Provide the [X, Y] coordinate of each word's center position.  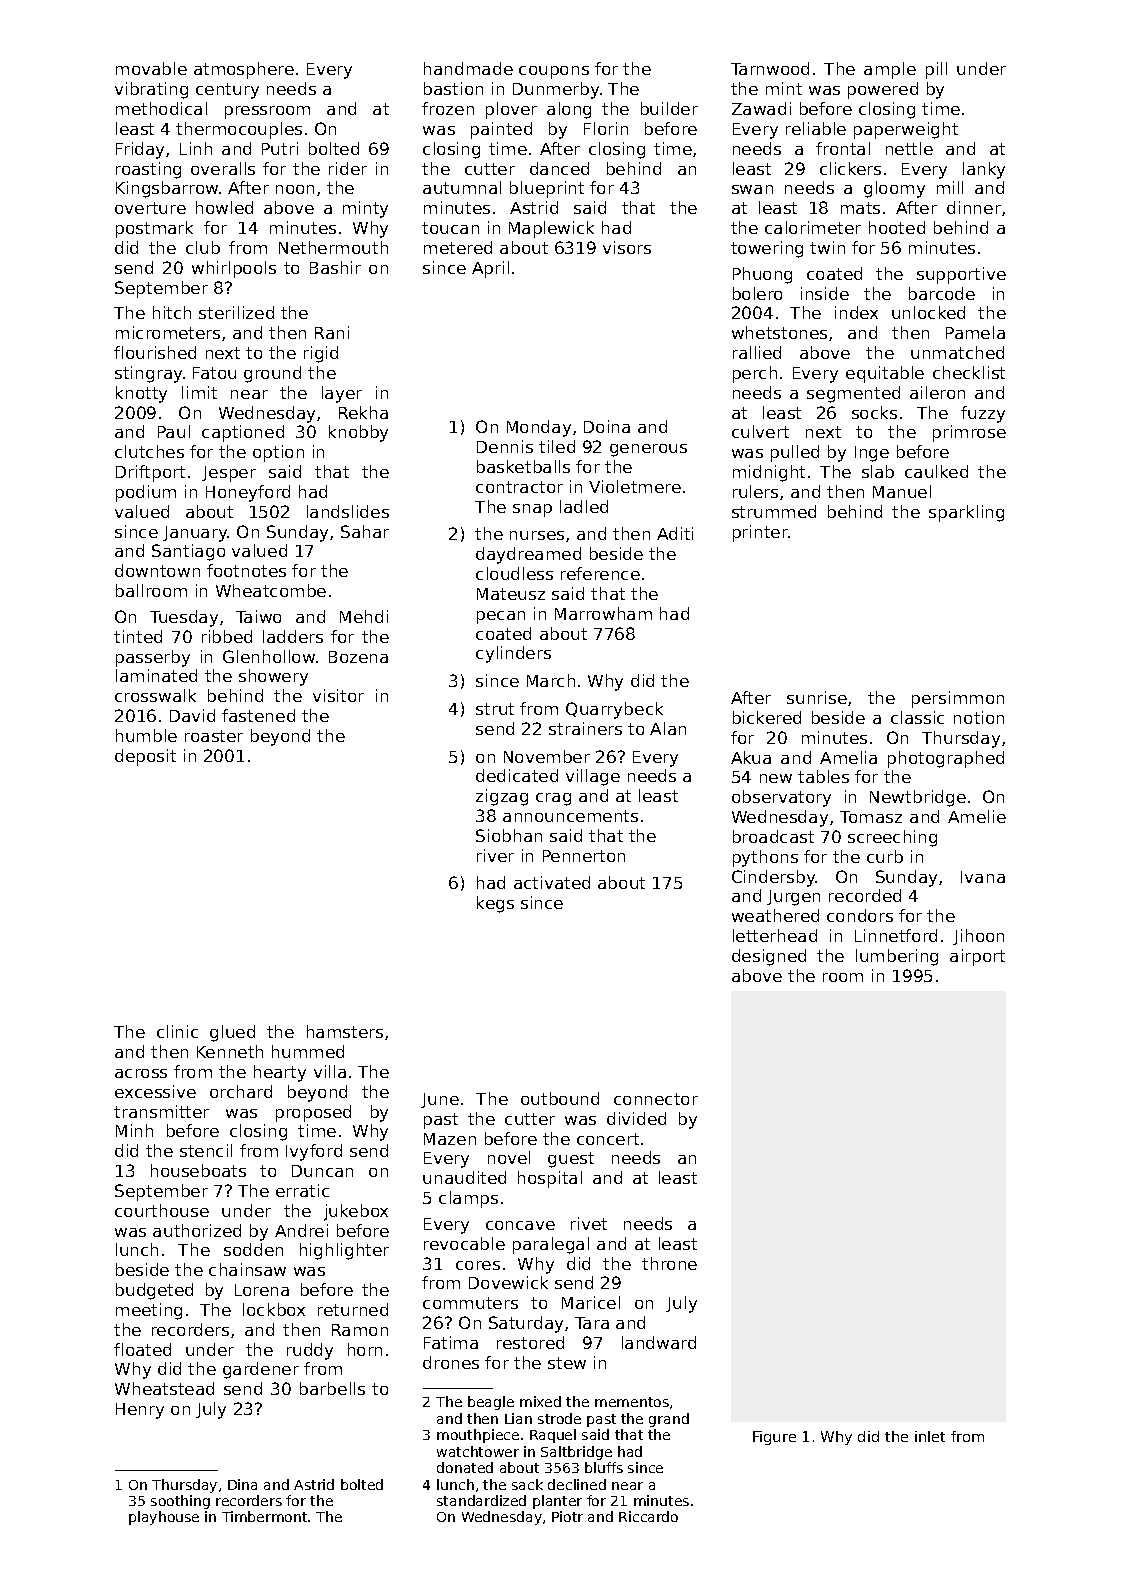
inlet [930, 1436]
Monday [539, 428]
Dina [242, 1484]
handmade [468, 68]
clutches [149, 451]
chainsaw [247, 1269]
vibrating [151, 90]
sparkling [966, 513]
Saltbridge [576, 1453]
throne [669, 1263]
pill [936, 70]
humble [146, 735]
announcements [570, 816]
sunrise [817, 697]
